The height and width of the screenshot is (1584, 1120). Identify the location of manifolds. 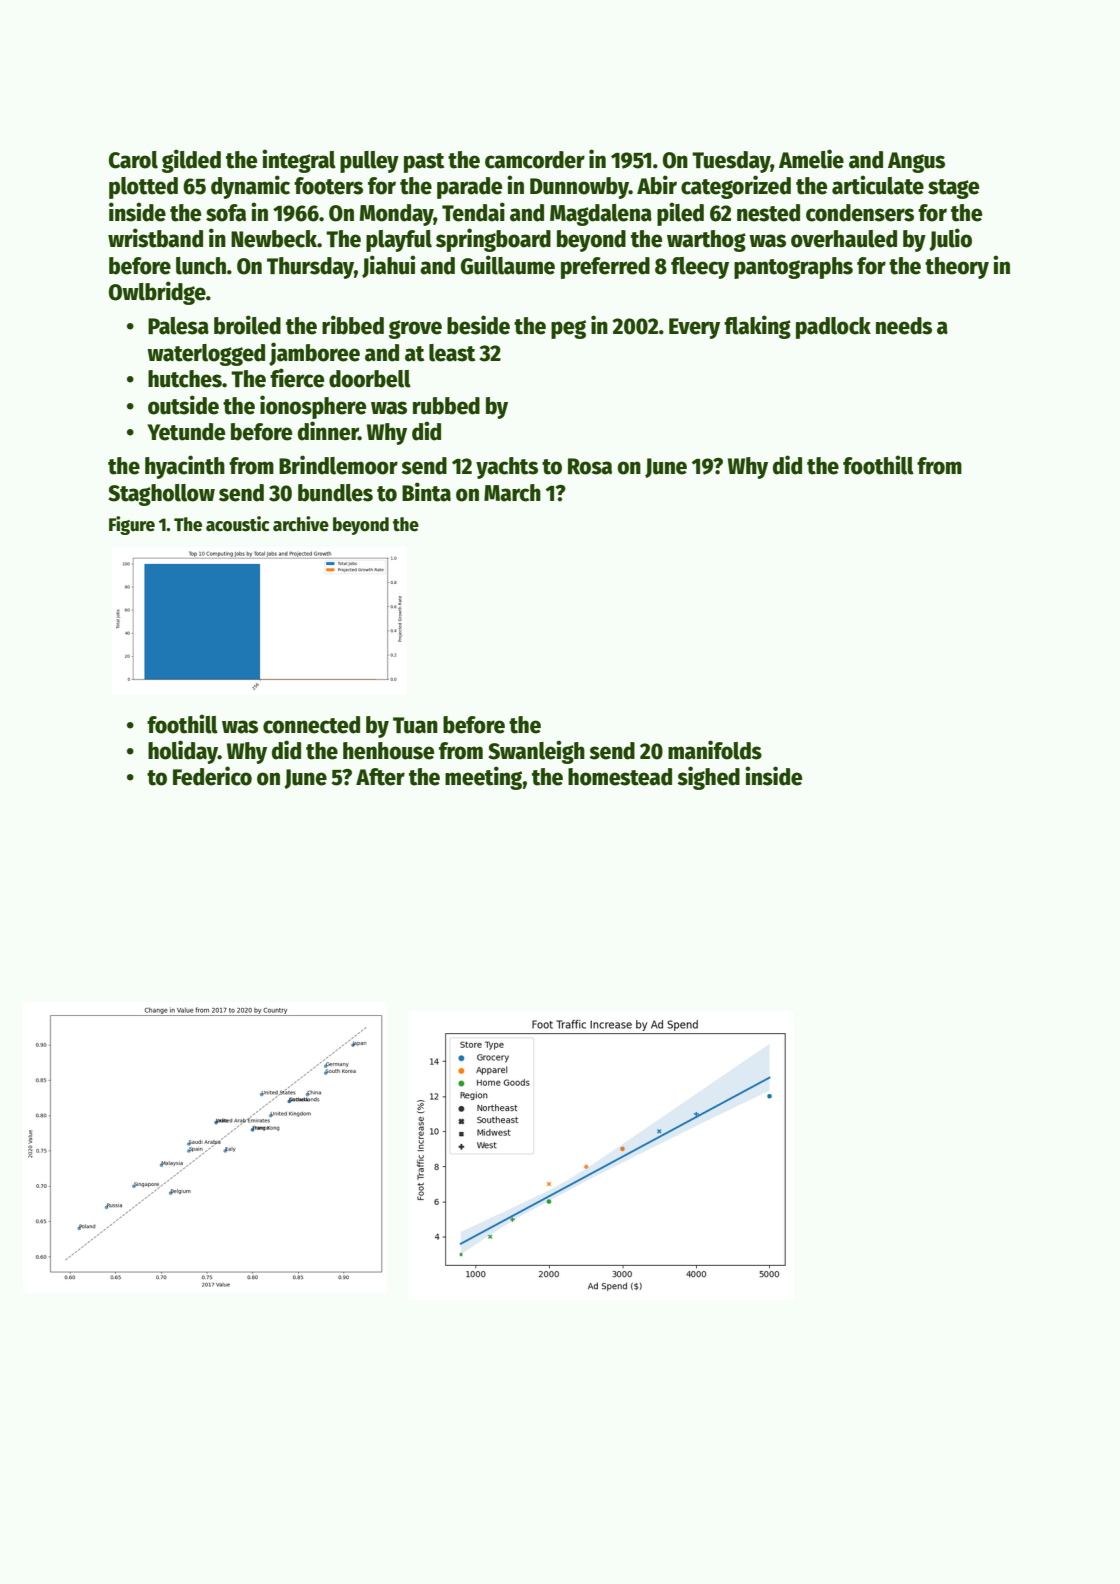
(715, 750).
